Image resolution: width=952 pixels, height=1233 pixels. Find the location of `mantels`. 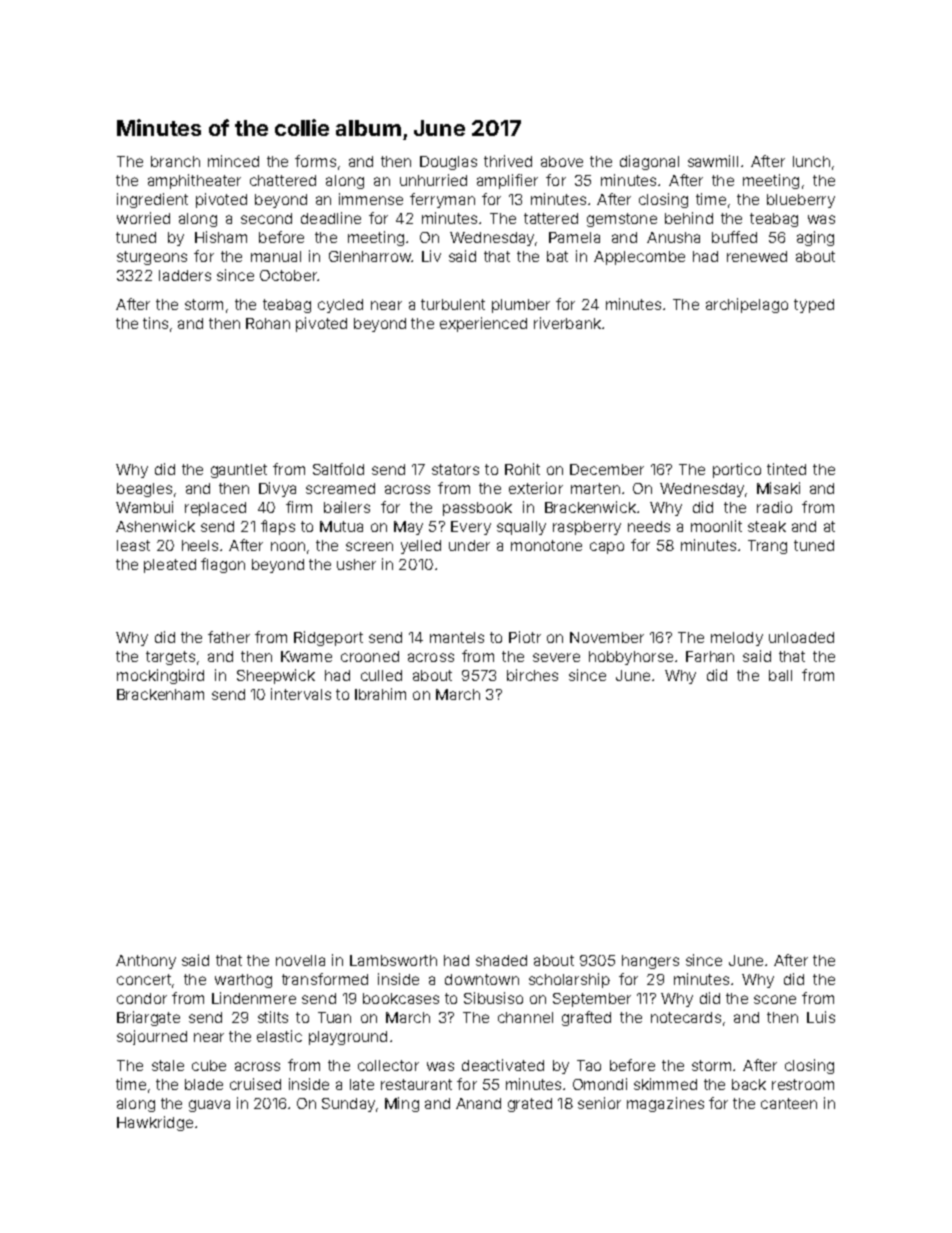

mantels is located at coordinates (457, 637).
